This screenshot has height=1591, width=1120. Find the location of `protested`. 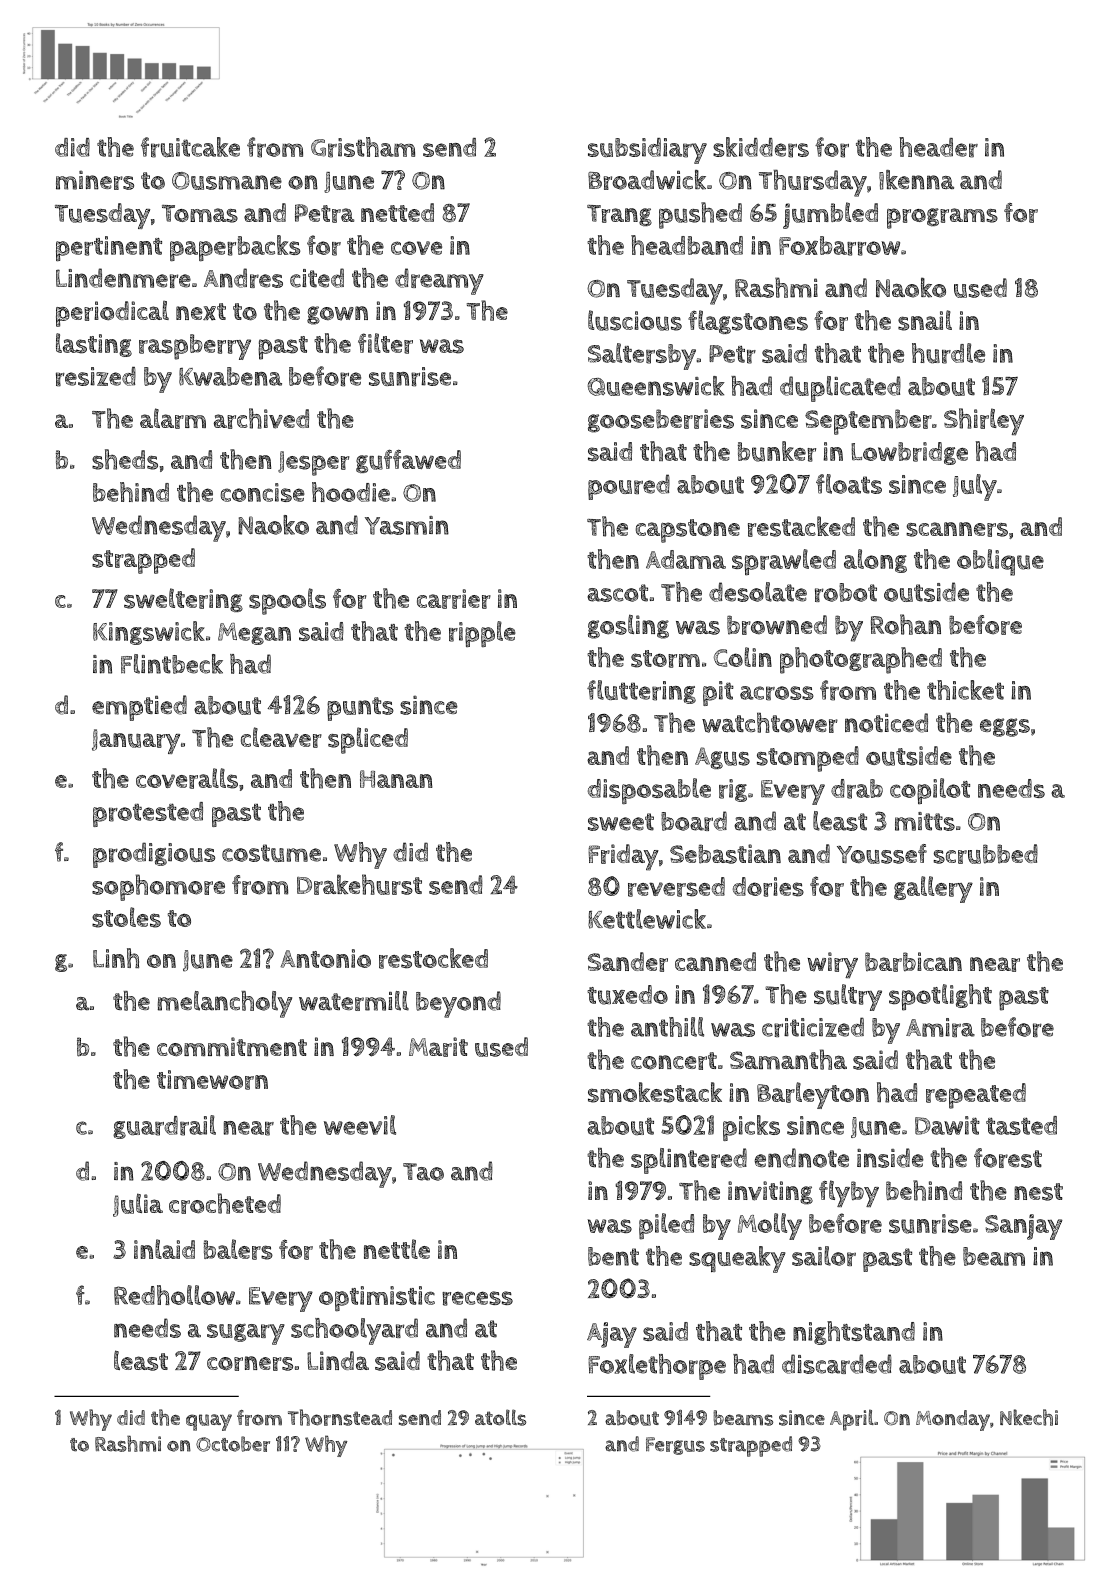

protested is located at coordinates (148, 814).
